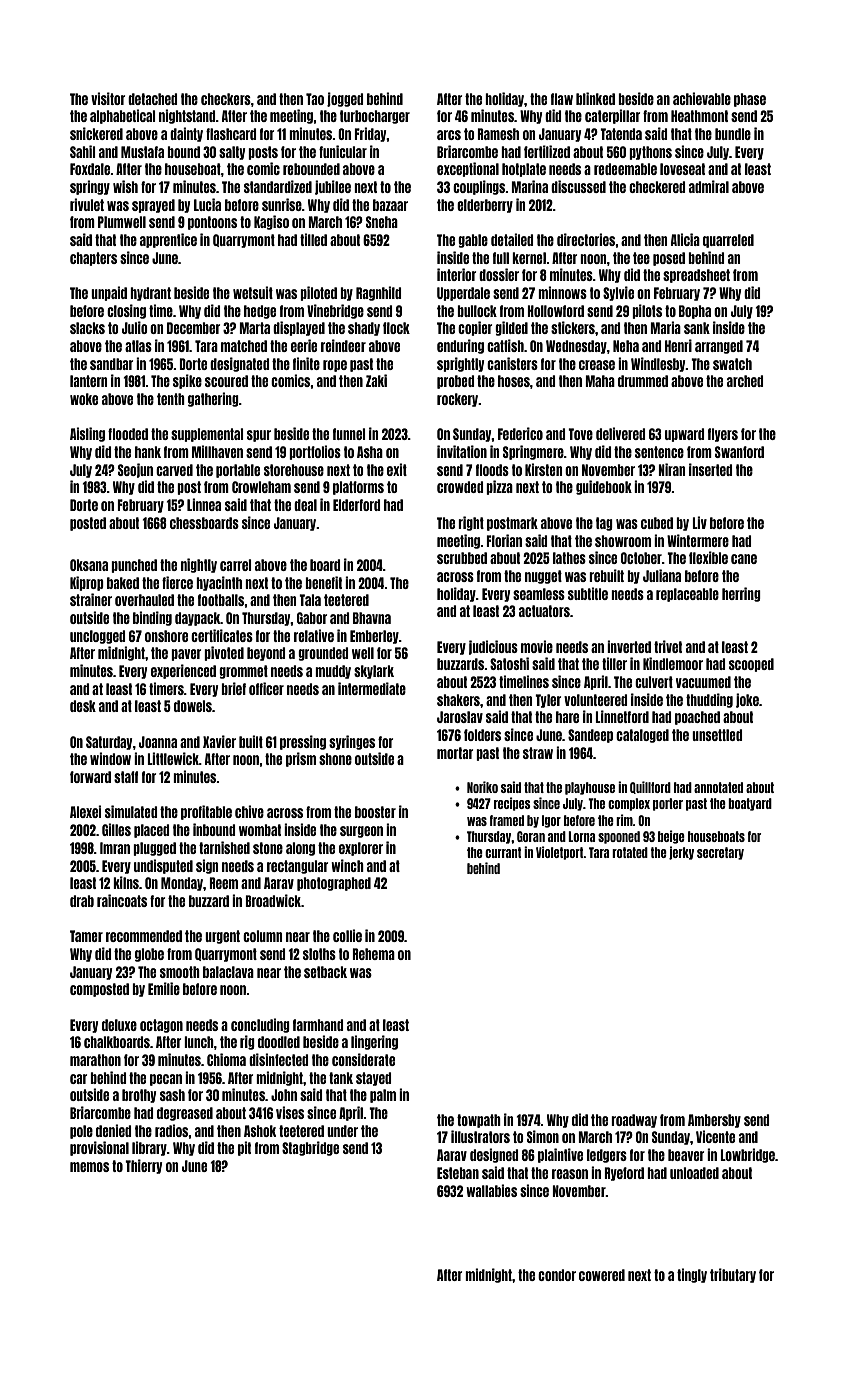  Describe the element at coordinates (266, 688) in the document. I see `officer` at that location.
